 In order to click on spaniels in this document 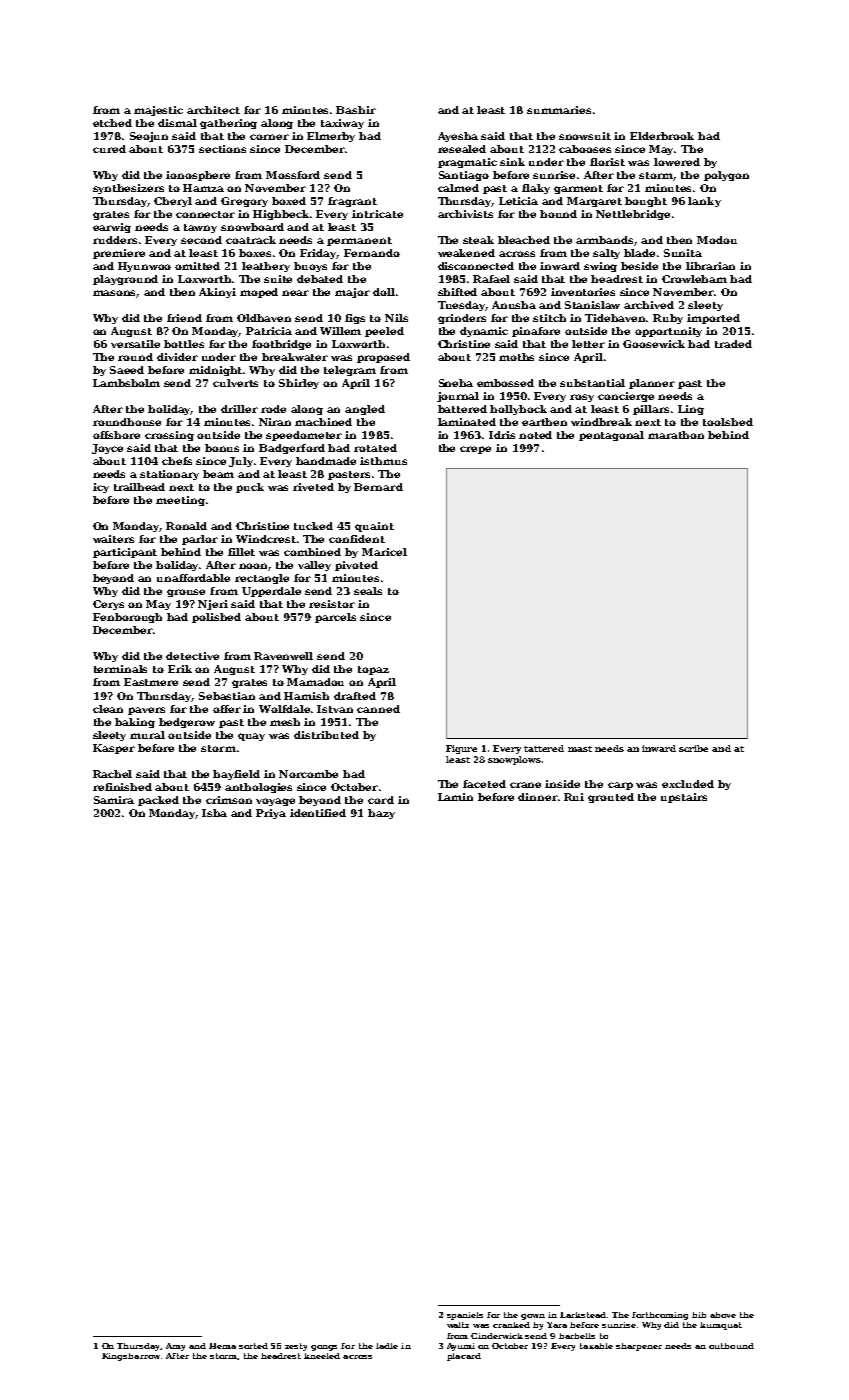, I will do `click(465, 1316)`.
